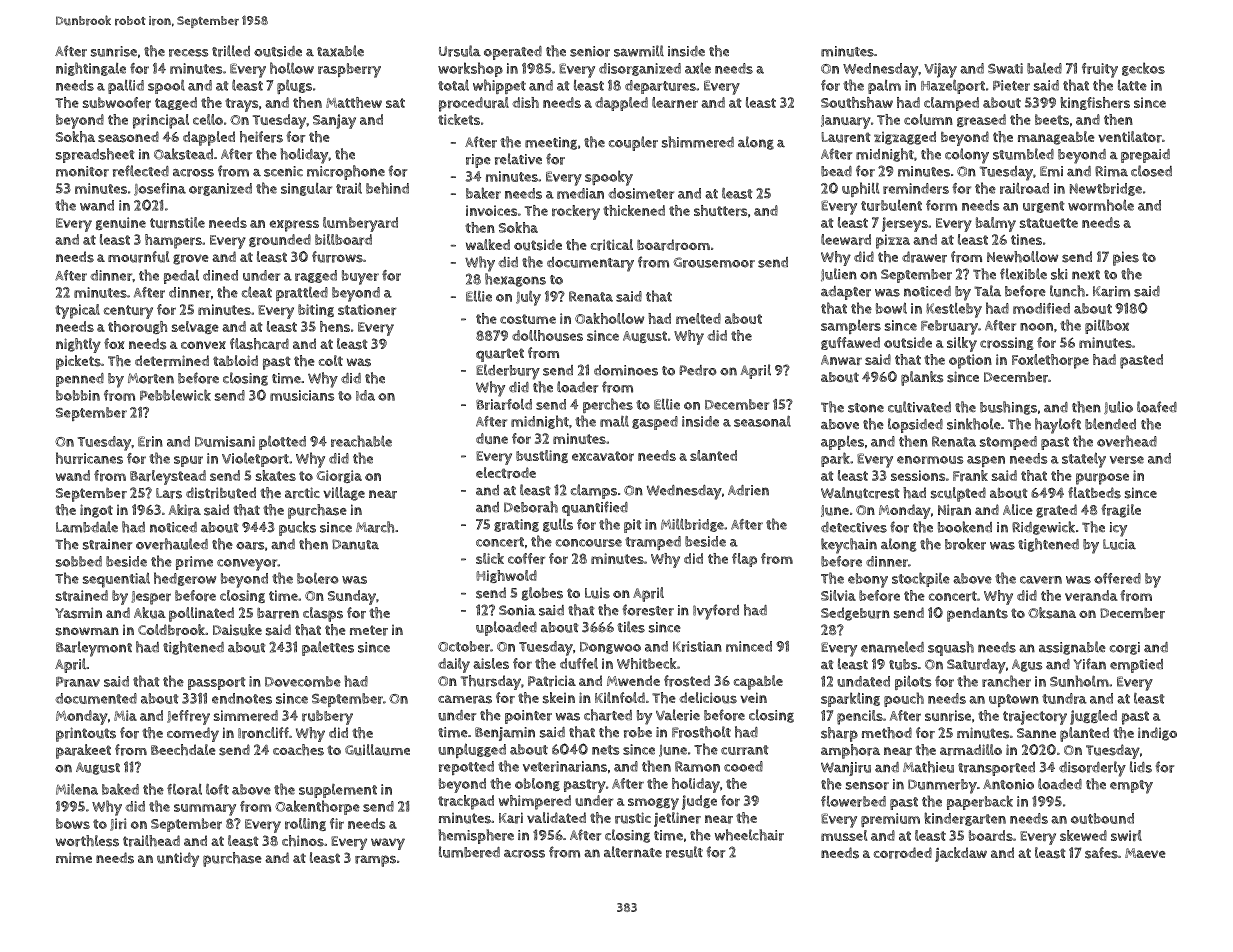 The image size is (1233, 952). I want to click on colony, so click(967, 156).
